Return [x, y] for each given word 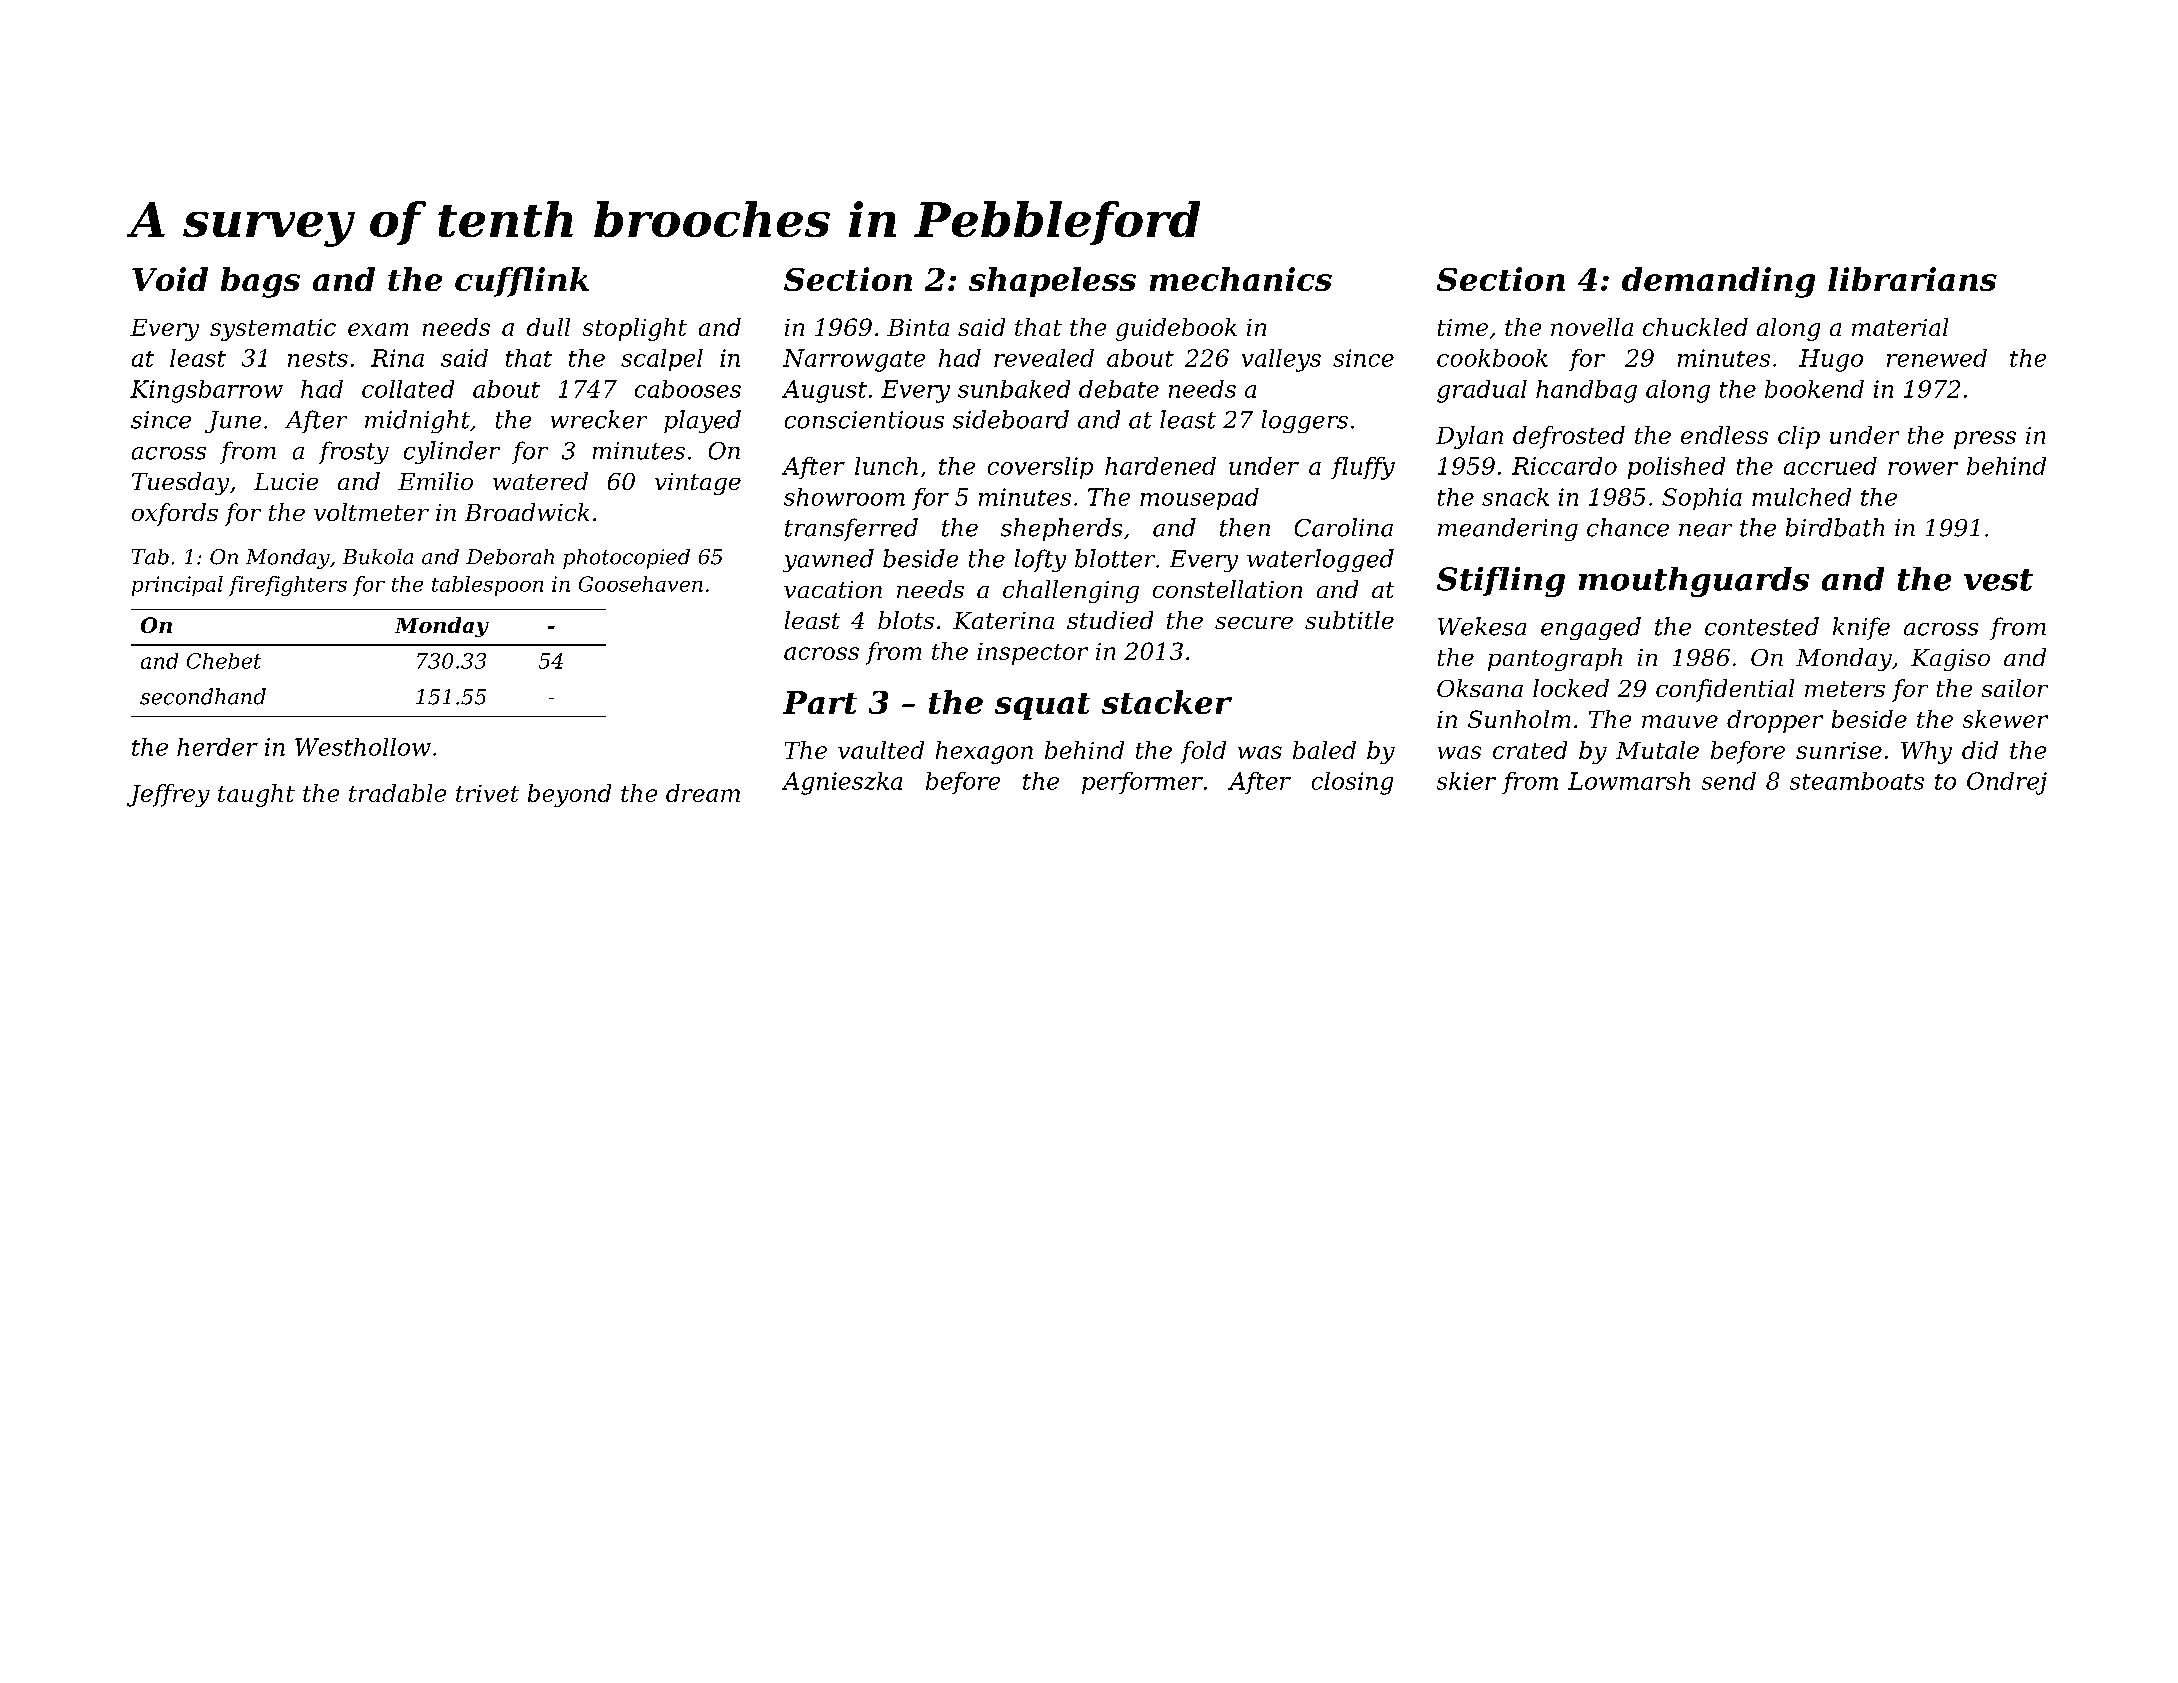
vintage [698, 484]
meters [1845, 689]
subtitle [1349, 620]
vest [1998, 580]
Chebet [224, 661]
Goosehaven [641, 584]
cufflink [522, 282]
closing [1352, 783]
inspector [1032, 654]
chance [1628, 527]
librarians [1912, 279]
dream [703, 793]
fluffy [1363, 468]
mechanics [1241, 279]
